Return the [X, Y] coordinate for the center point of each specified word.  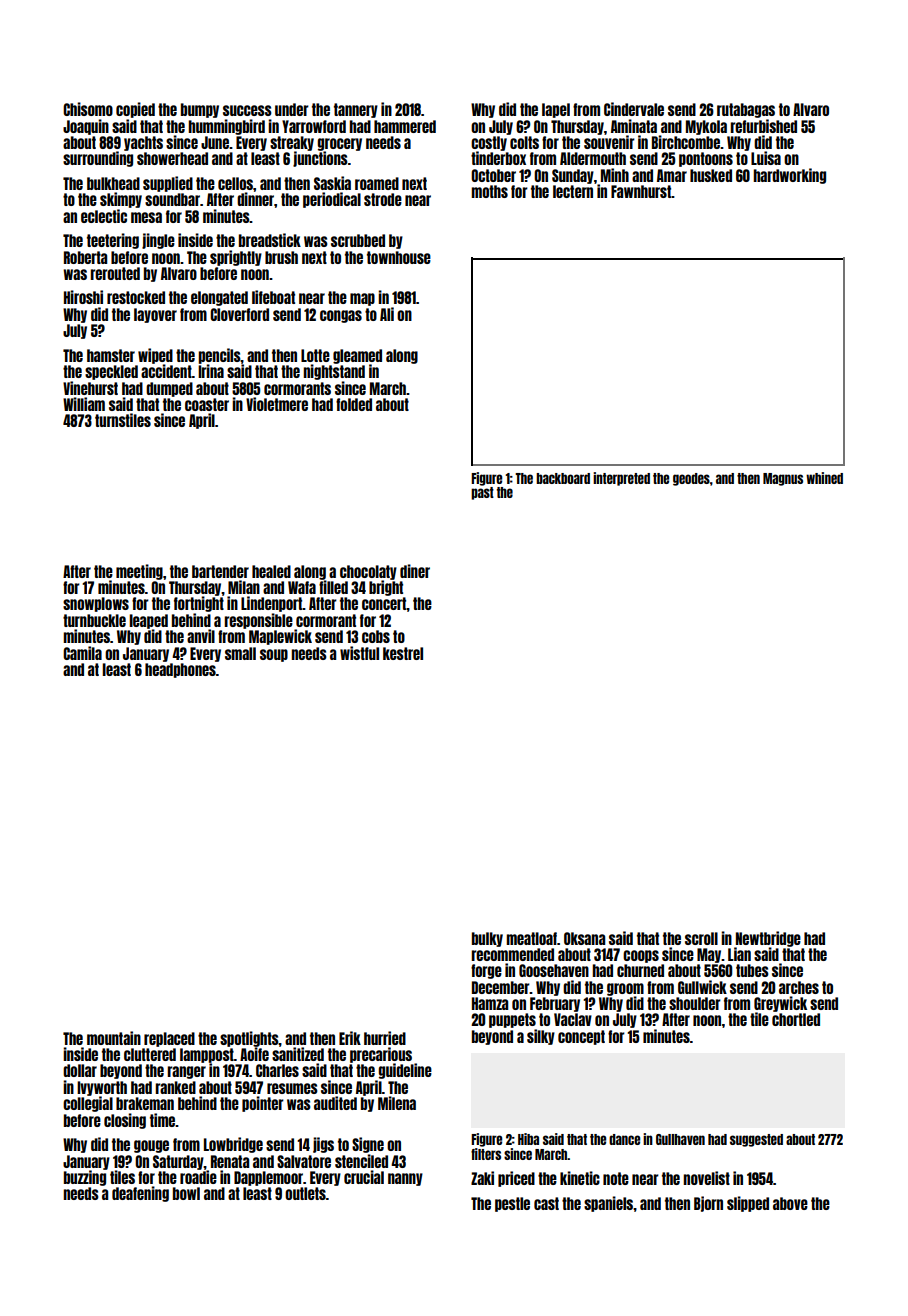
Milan [244, 587]
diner [415, 571]
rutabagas [746, 110]
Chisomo [88, 109]
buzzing [85, 1178]
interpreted [621, 479]
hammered [405, 126]
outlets [305, 1193]
